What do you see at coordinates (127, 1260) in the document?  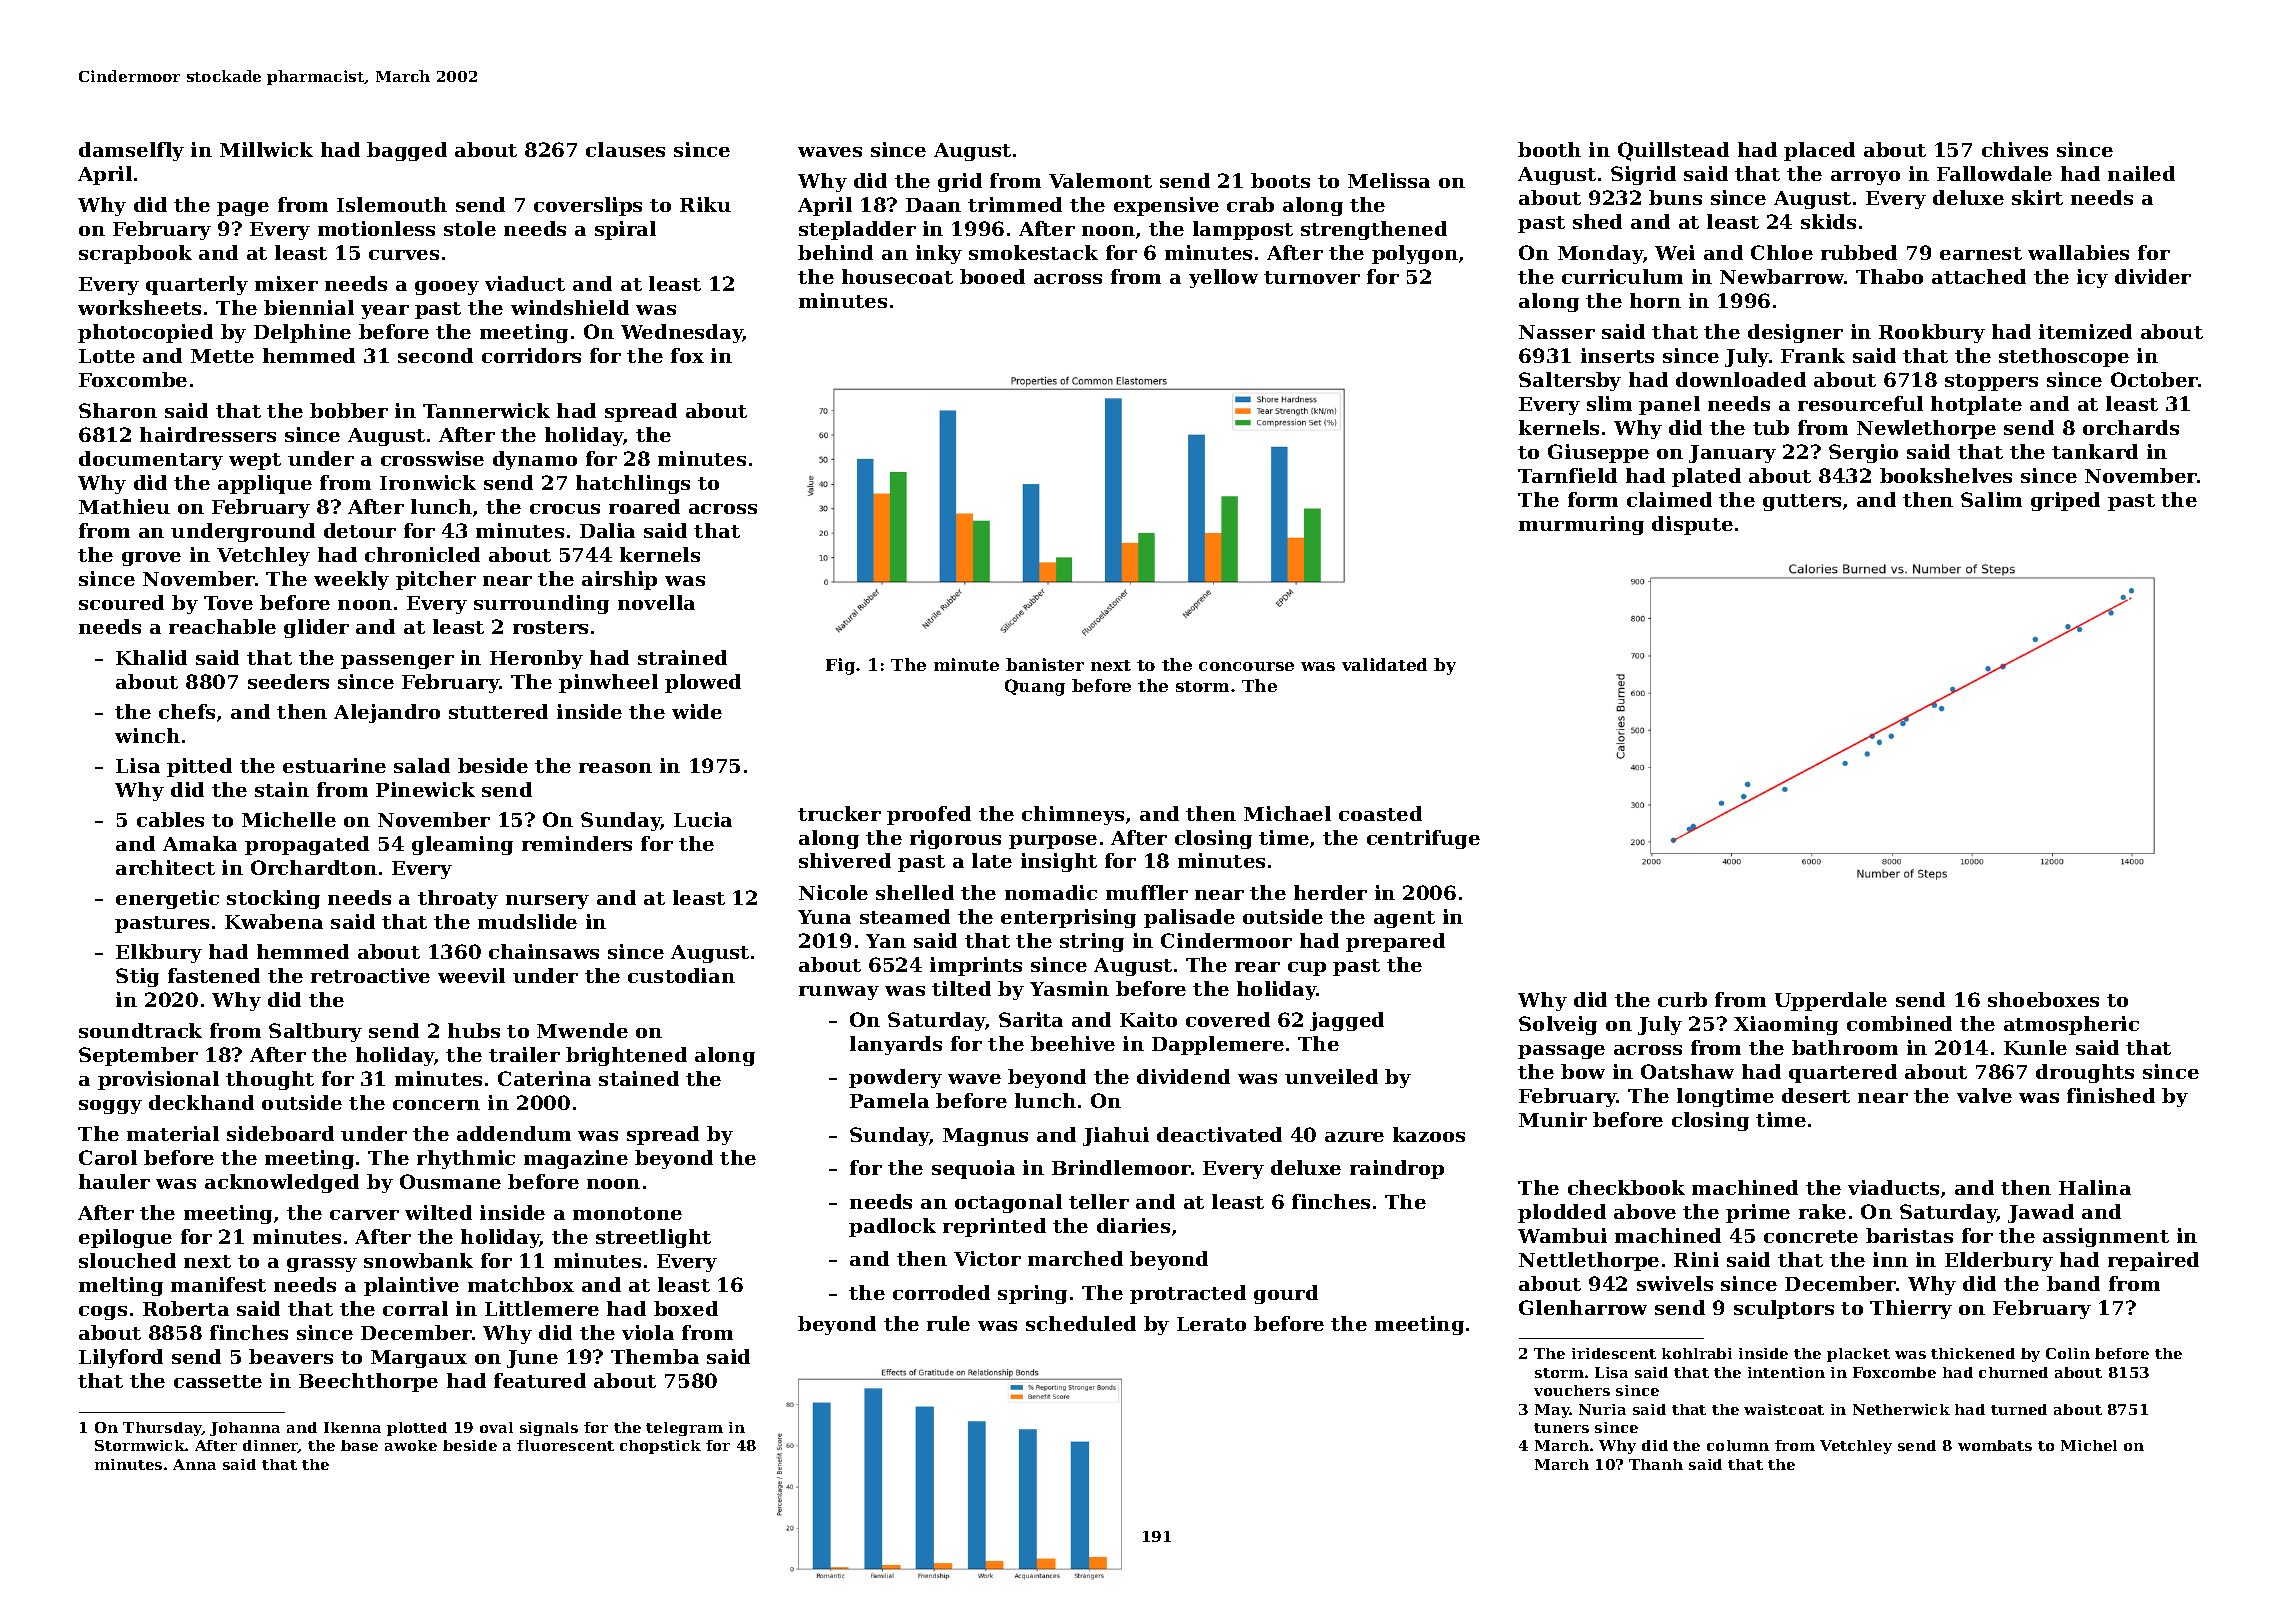 I see `slouched` at bounding box center [127, 1260].
